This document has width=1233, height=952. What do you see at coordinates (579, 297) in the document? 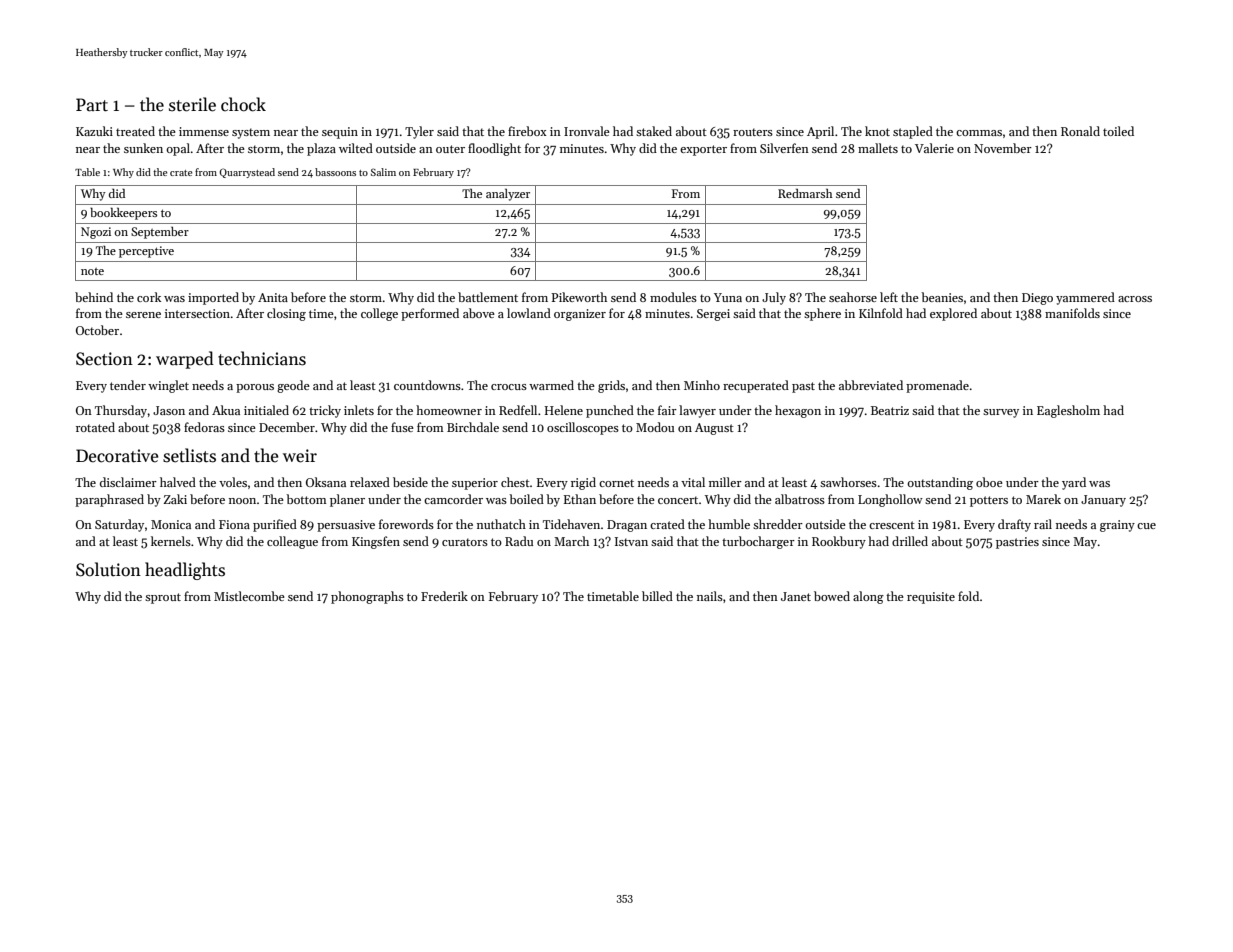
I see `Pikeworth` at bounding box center [579, 297].
